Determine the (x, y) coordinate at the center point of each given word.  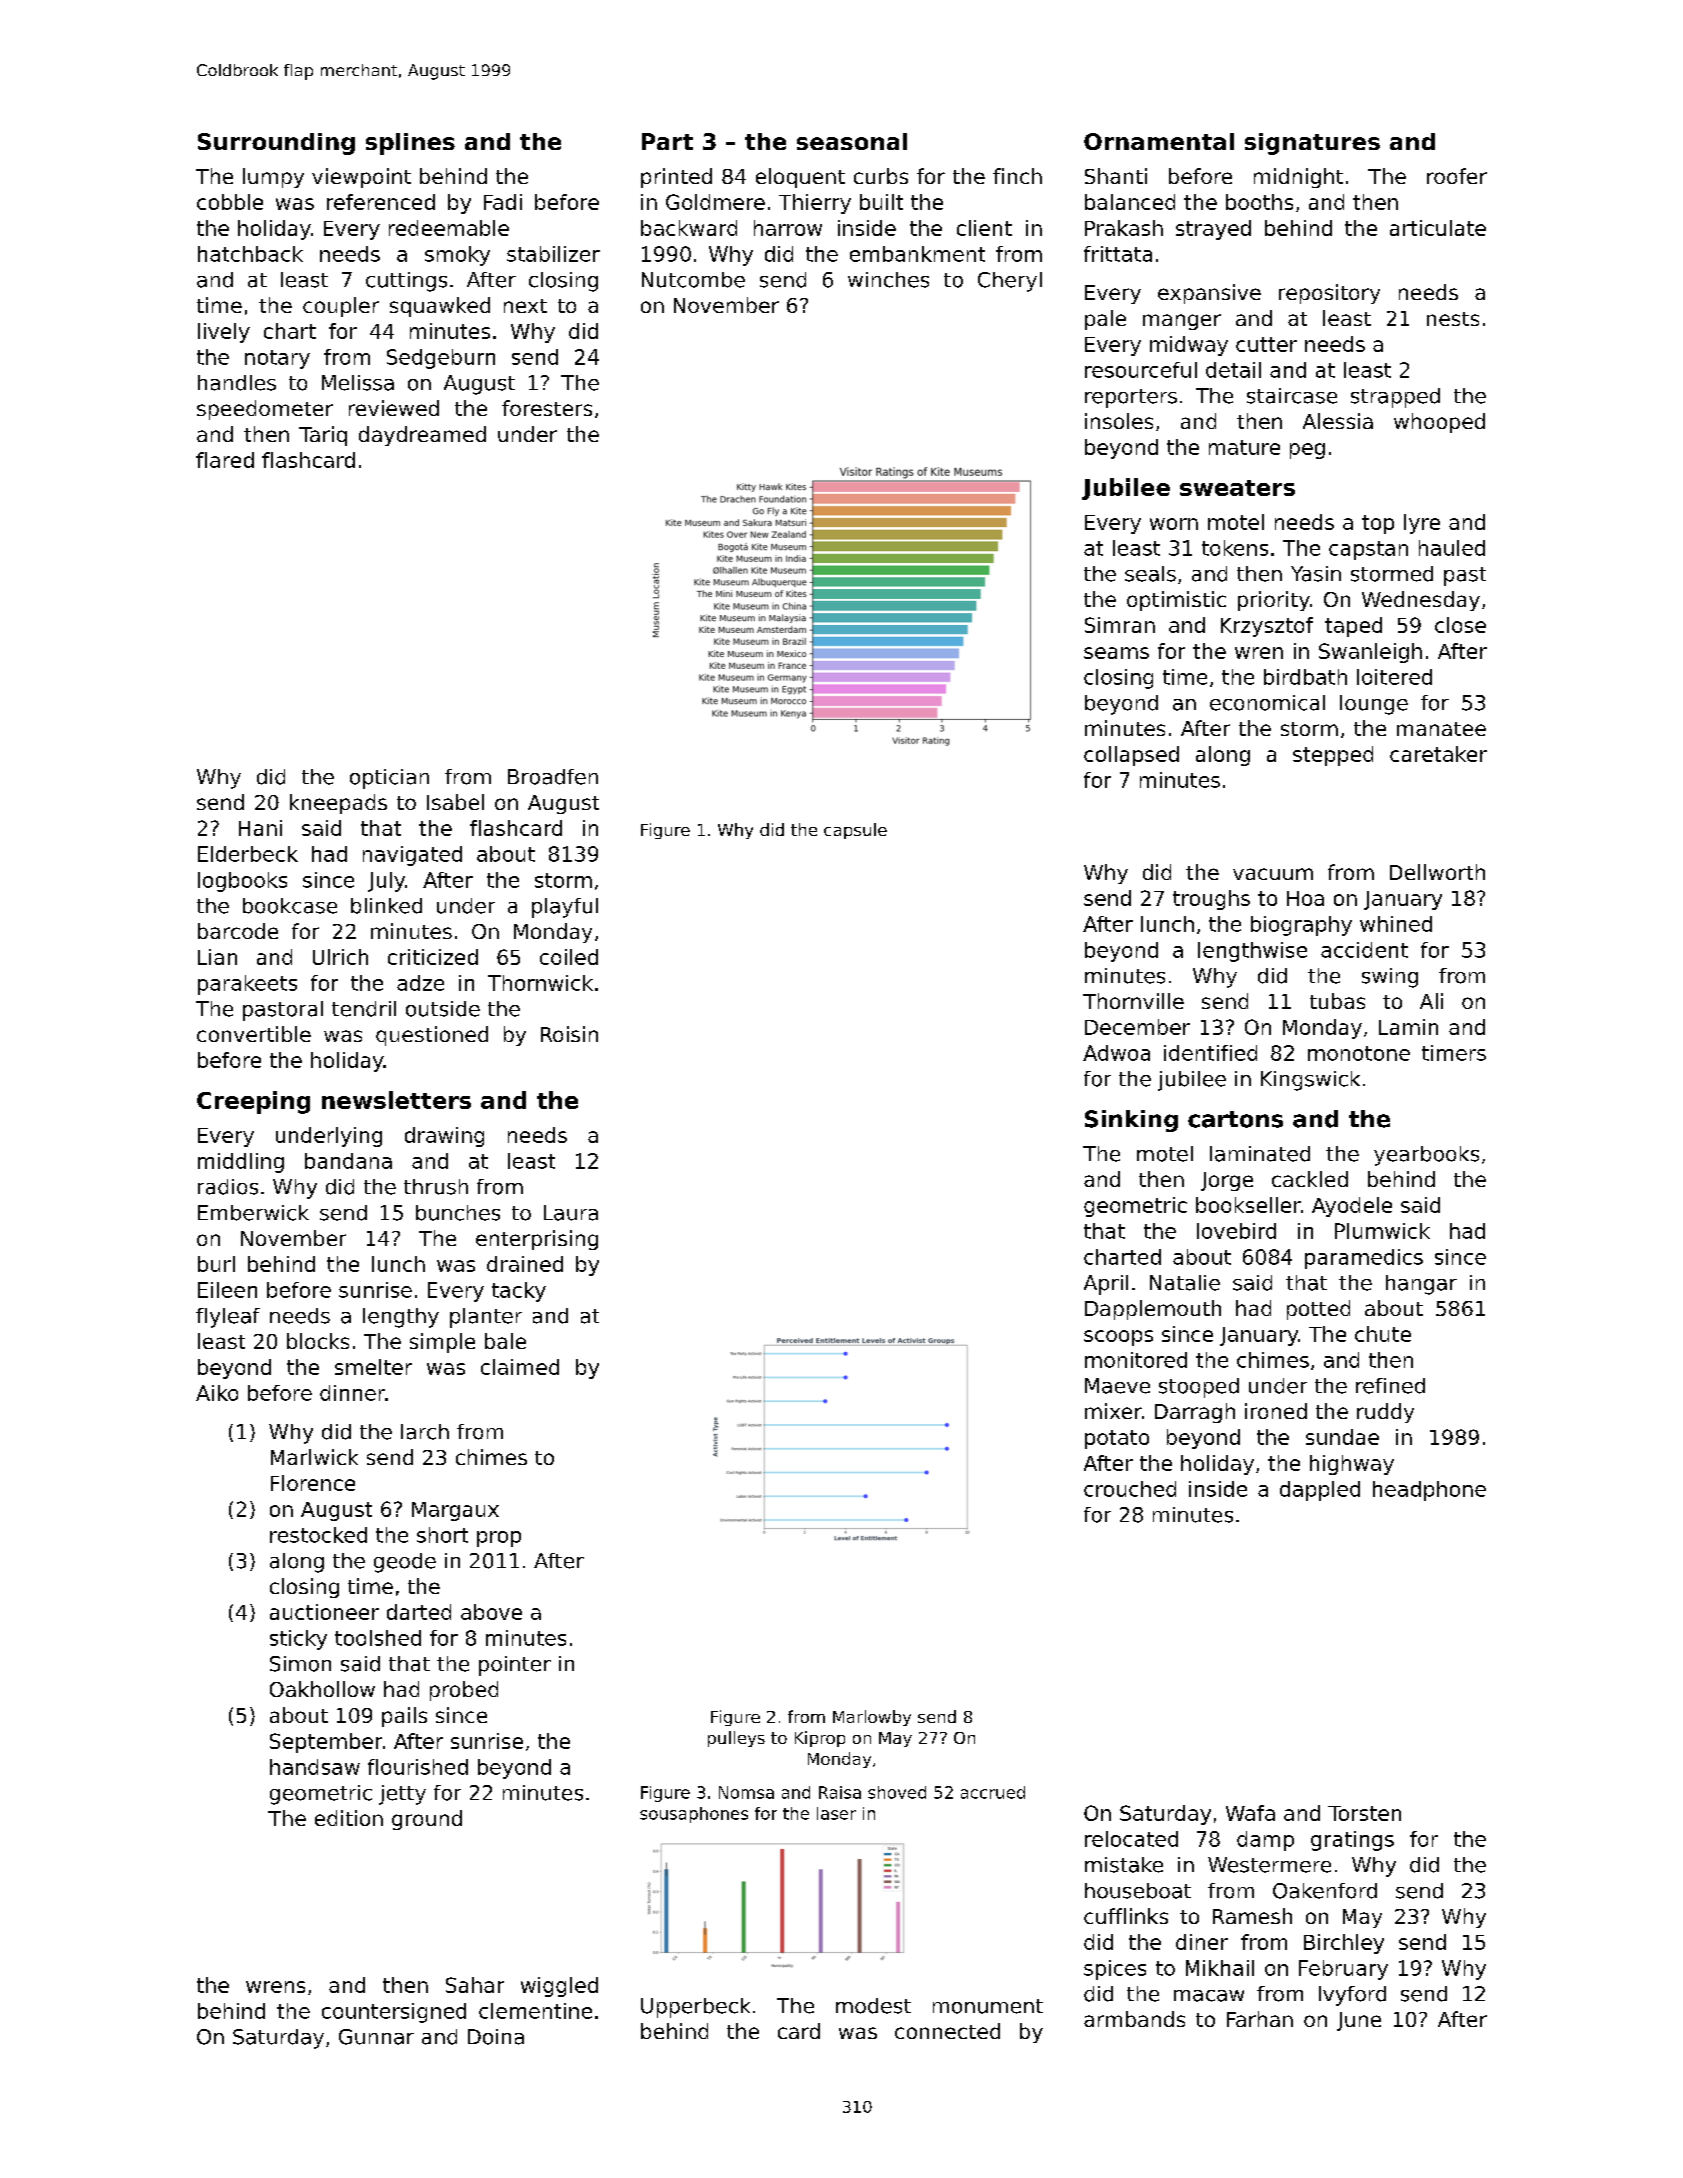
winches (888, 280)
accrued (993, 1792)
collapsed (1131, 756)
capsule (855, 831)
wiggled (559, 1987)
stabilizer (553, 254)
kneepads (338, 804)
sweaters (1237, 488)
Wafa (1250, 1813)
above (491, 1612)
